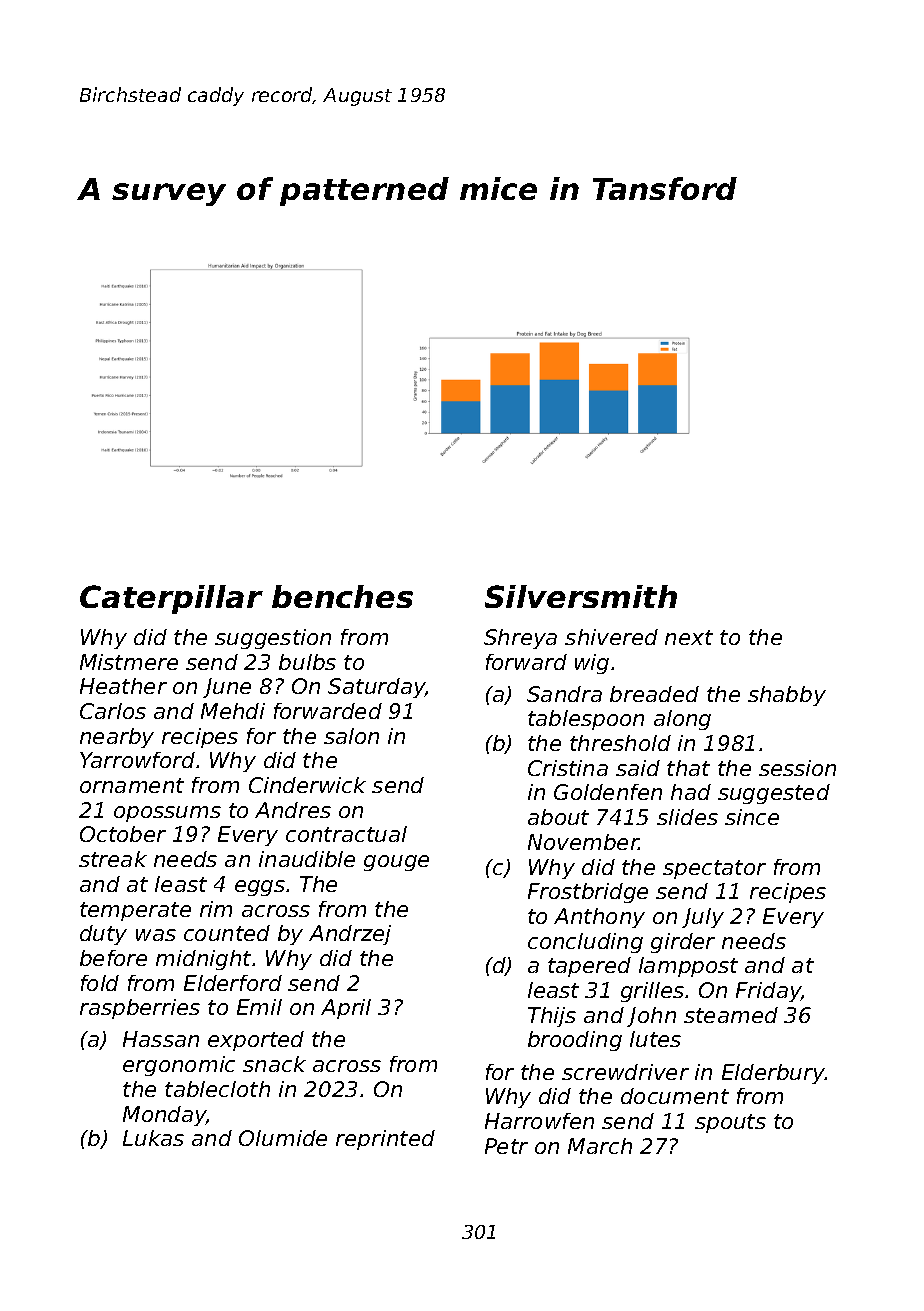  I want to click on benches, so click(342, 596).
